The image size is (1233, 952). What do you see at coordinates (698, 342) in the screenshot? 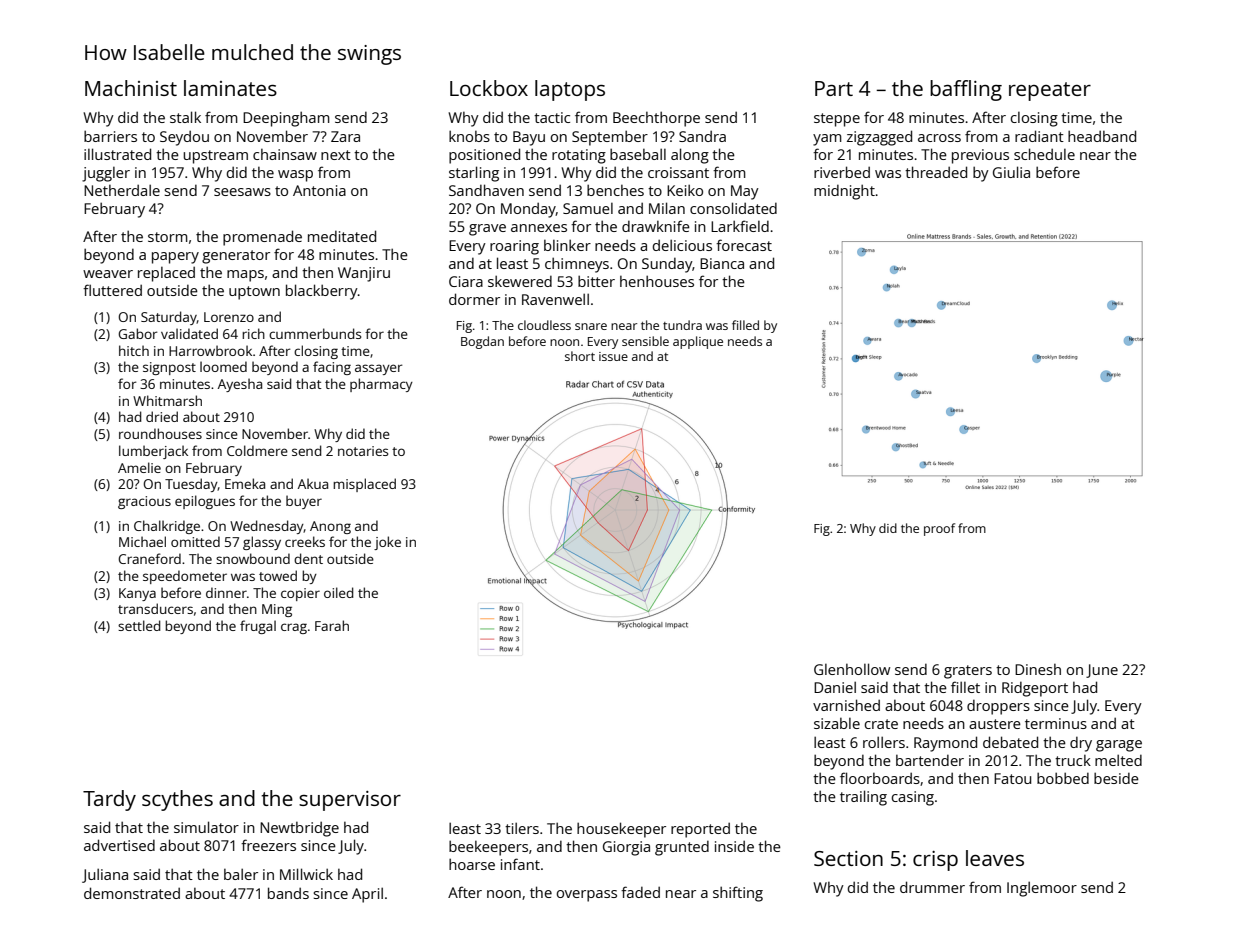
I see `applique` at bounding box center [698, 342].
